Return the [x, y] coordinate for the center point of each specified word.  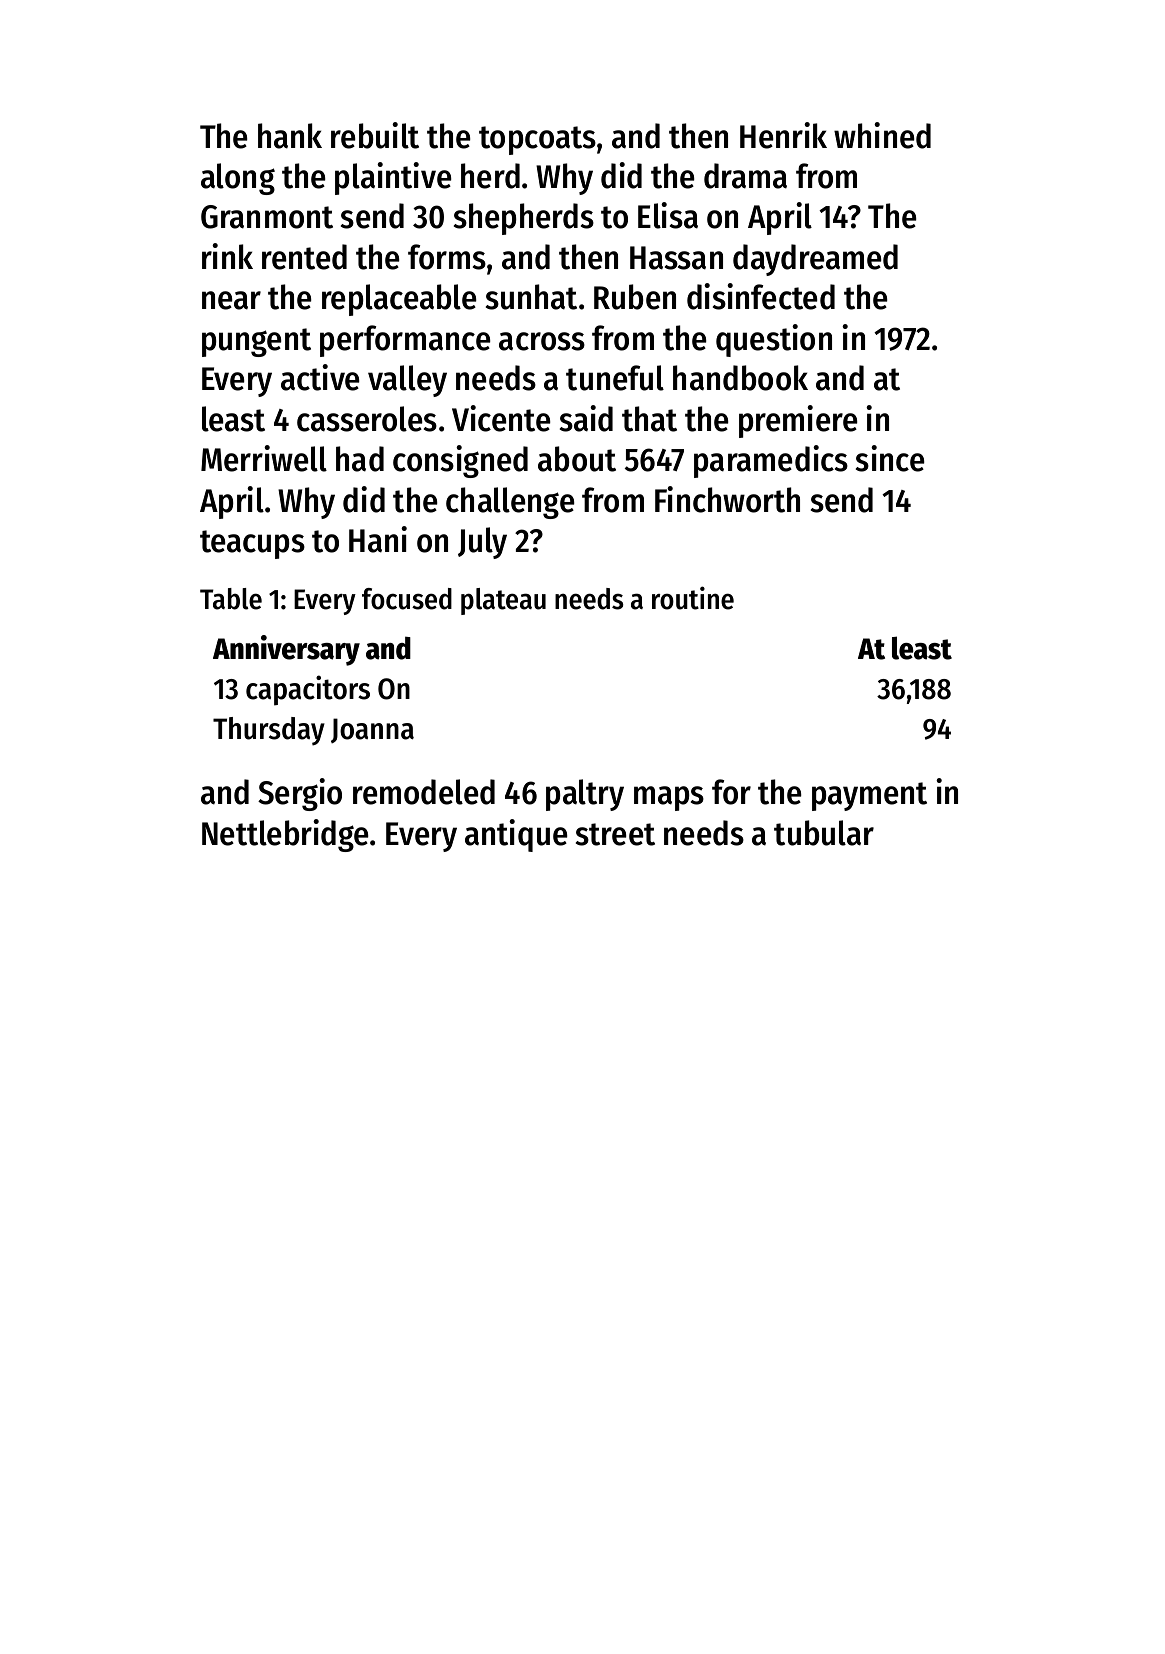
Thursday [269, 731]
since [890, 458]
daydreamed [815, 260]
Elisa [668, 215]
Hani [378, 539]
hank [290, 136]
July [482, 543]
